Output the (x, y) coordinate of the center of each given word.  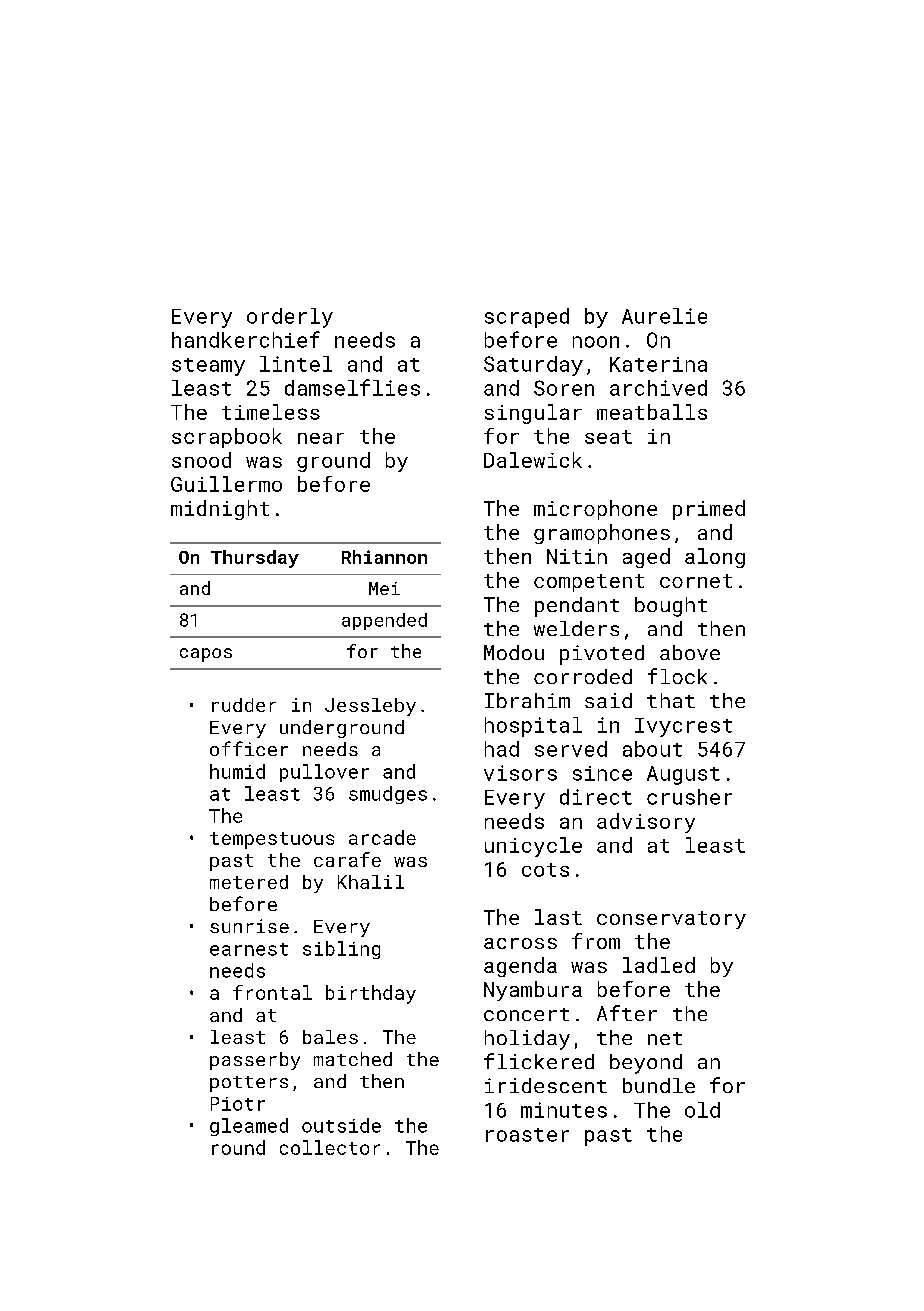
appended (384, 621)
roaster (527, 1135)
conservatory (671, 920)
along (715, 558)
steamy (208, 367)
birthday (371, 994)
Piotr (238, 1104)
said (608, 700)
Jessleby (370, 707)
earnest (249, 949)
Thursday (255, 559)
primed (709, 510)
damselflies (352, 387)
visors (520, 773)
